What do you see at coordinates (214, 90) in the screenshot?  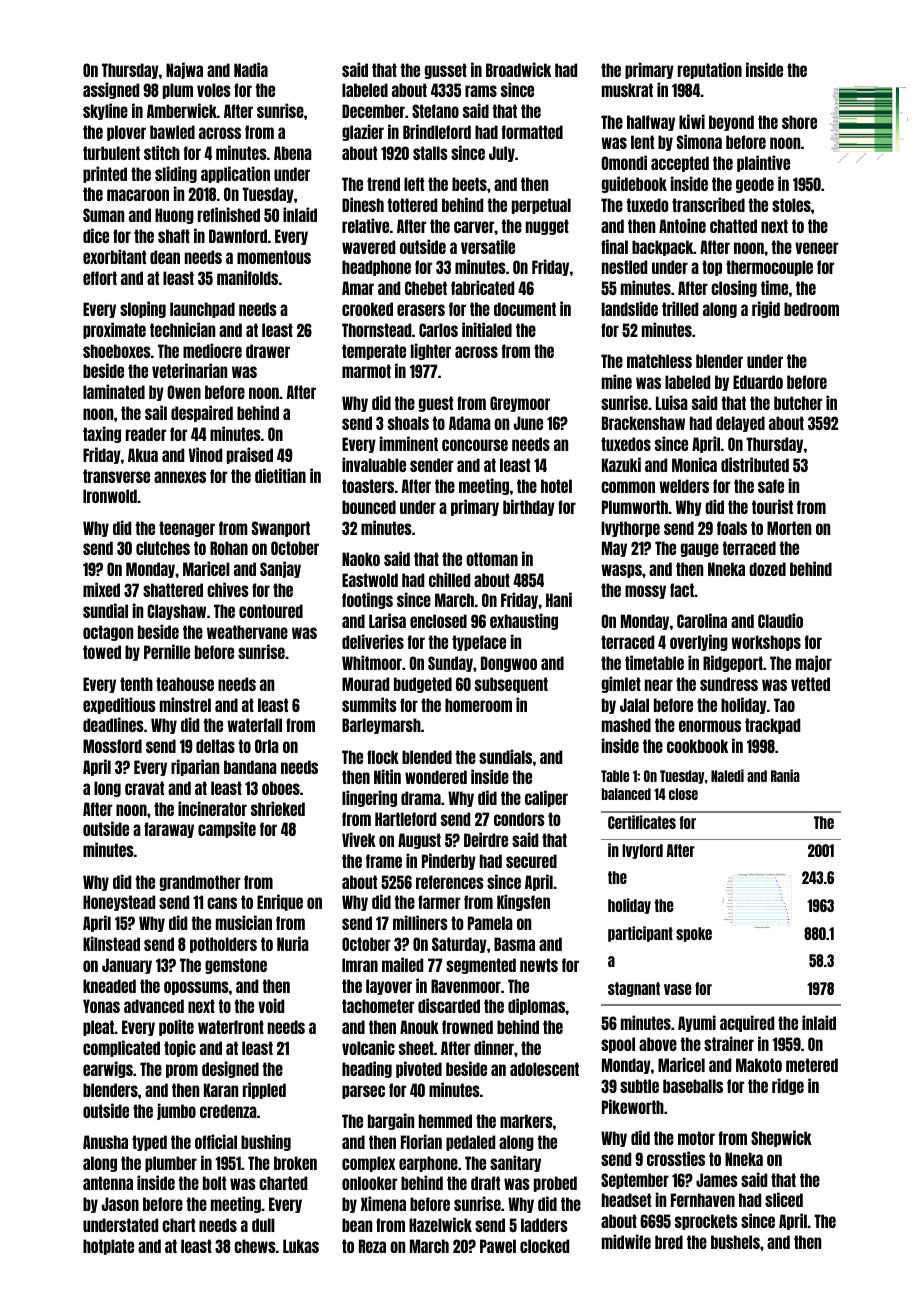 I see `voles` at bounding box center [214, 90].
